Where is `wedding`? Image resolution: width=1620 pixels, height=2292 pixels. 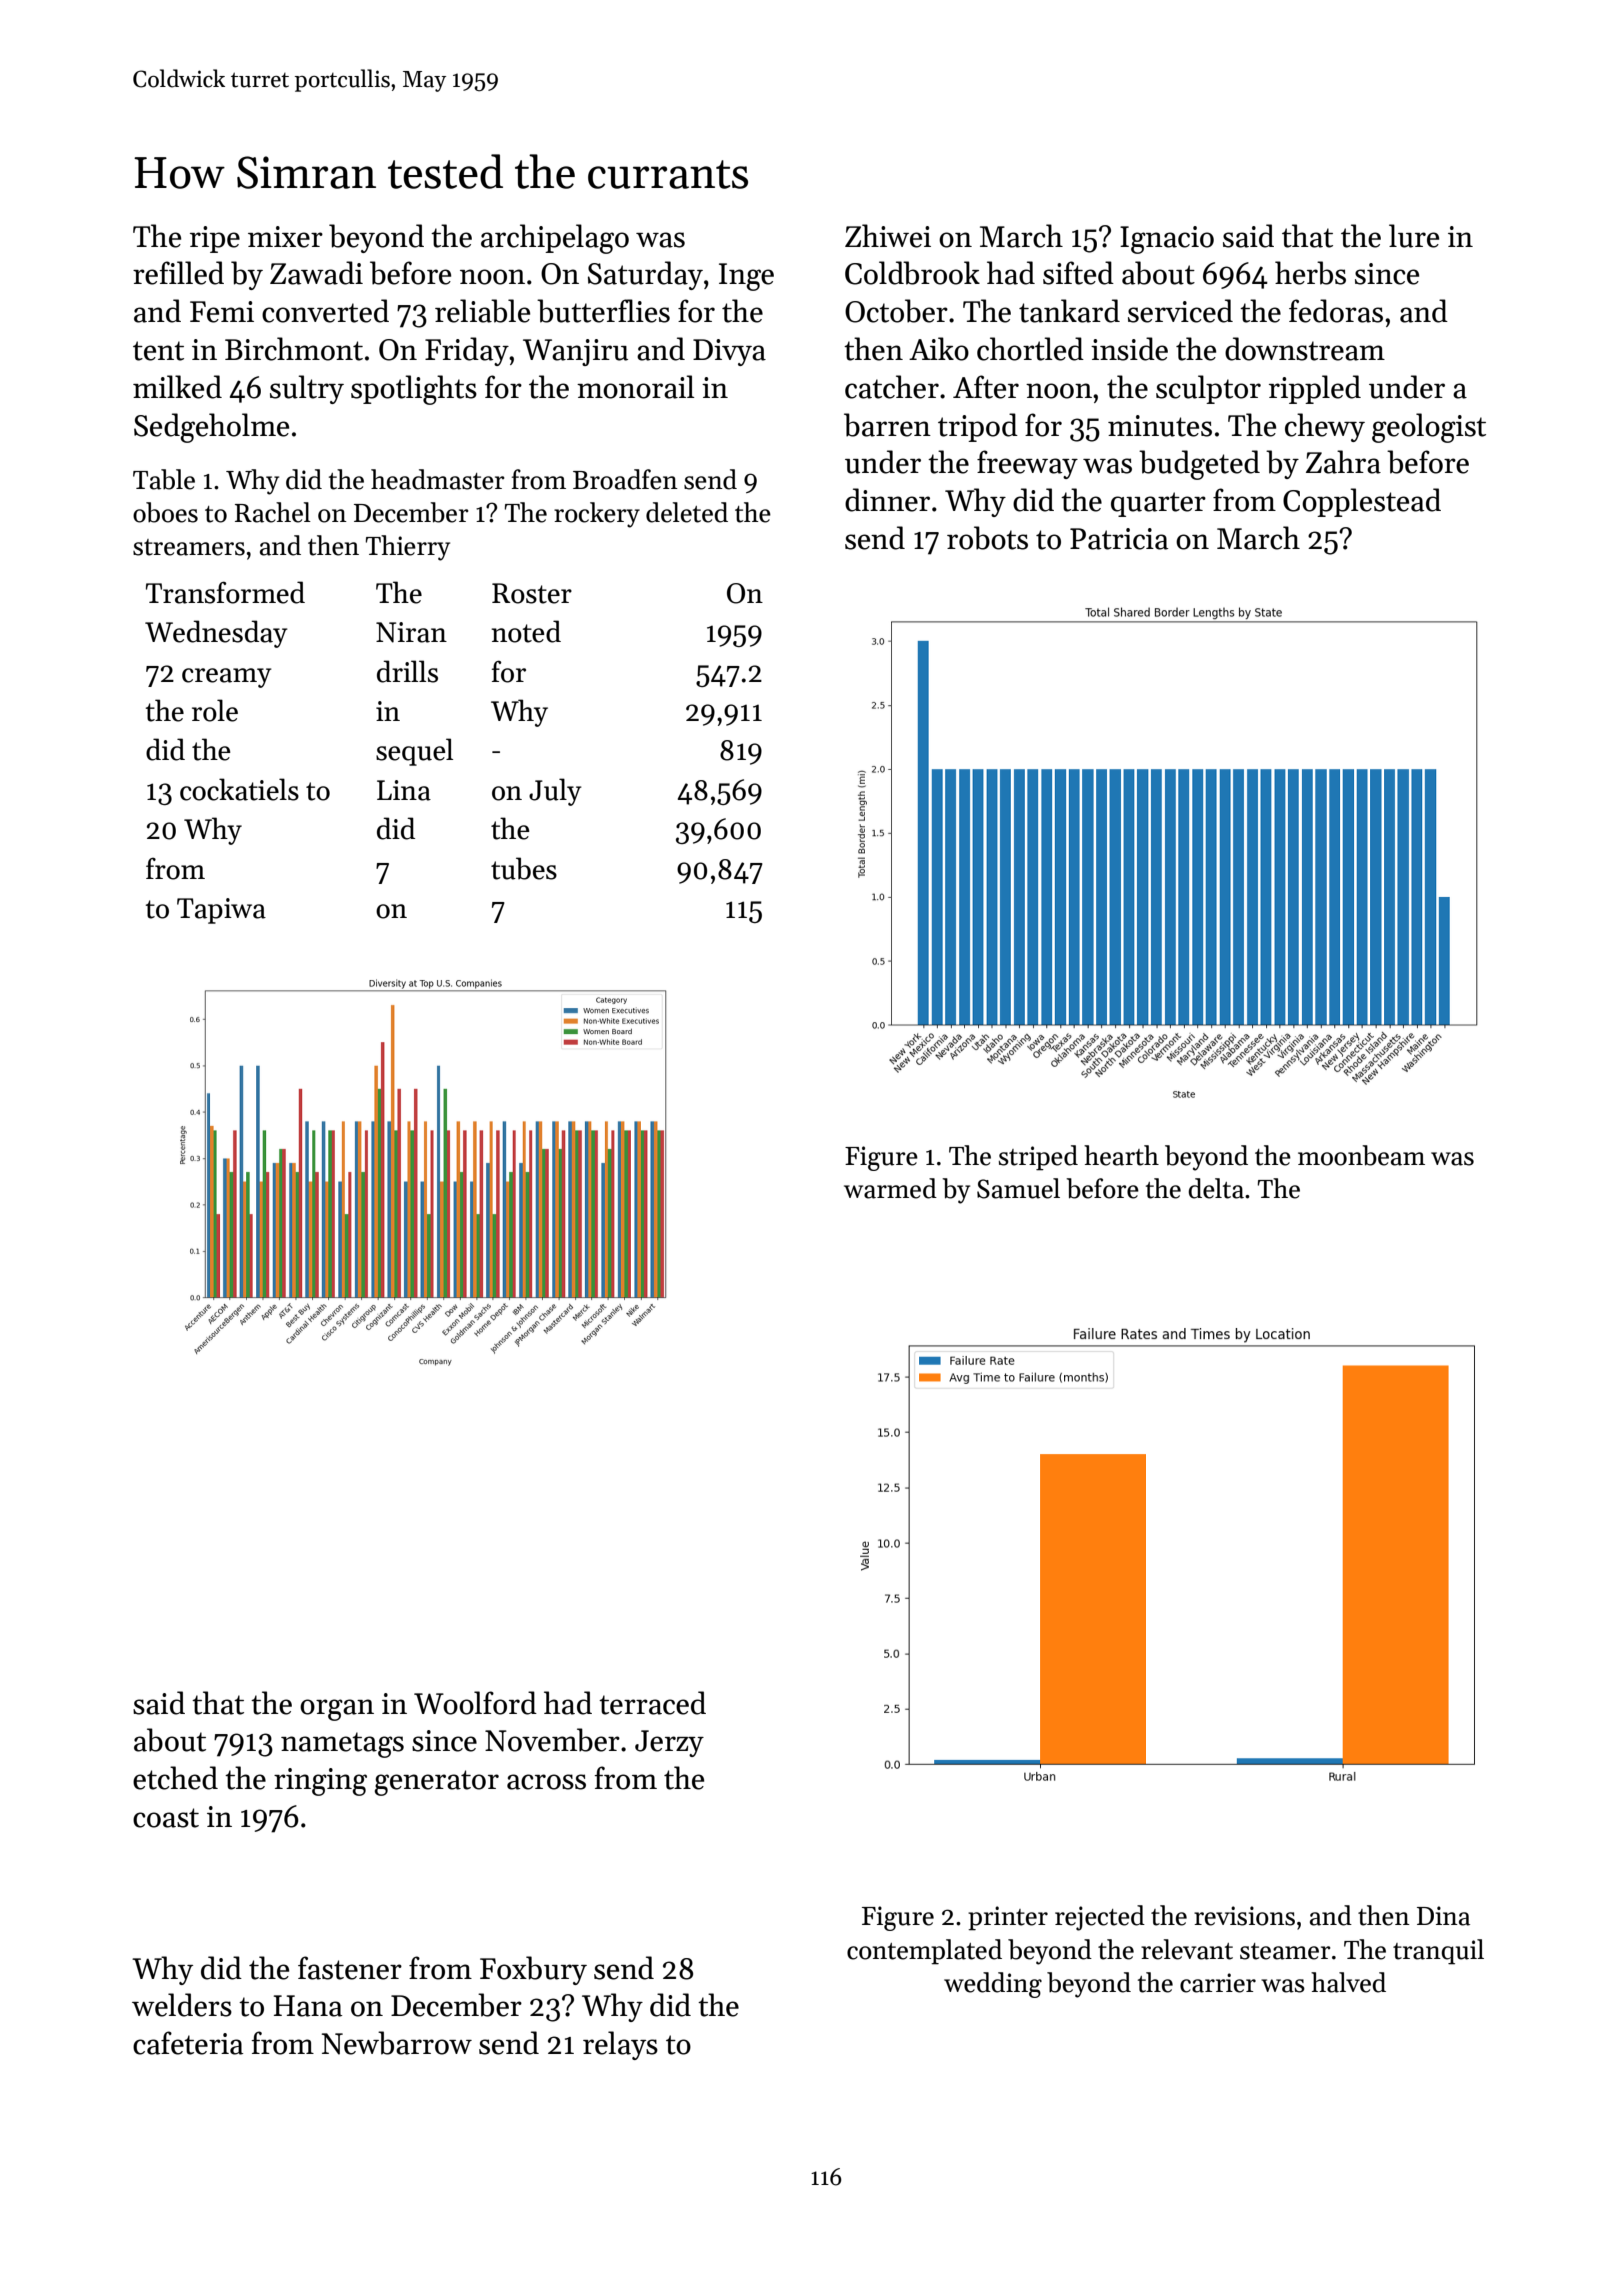
wedding is located at coordinates (993, 1985).
